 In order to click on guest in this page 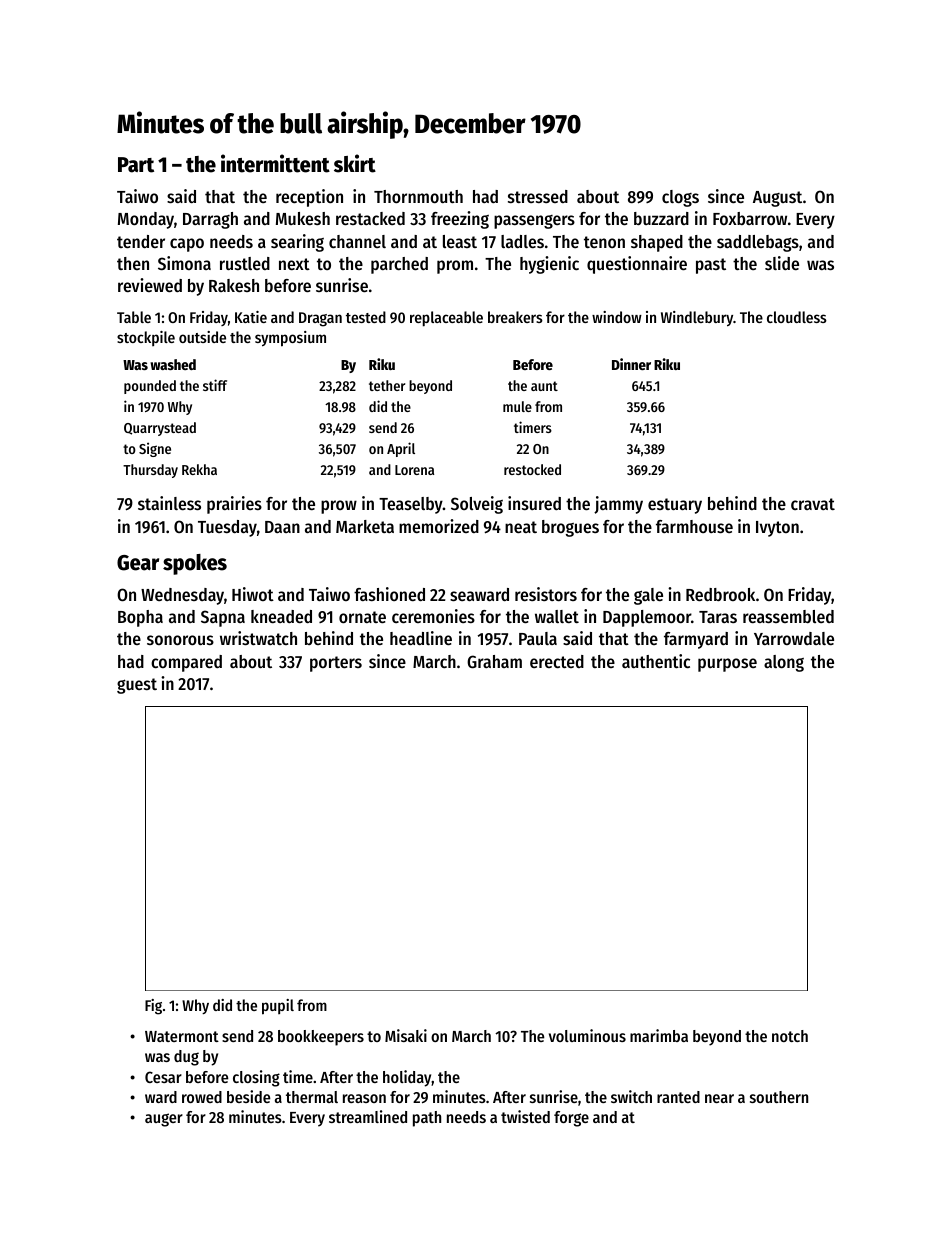, I will do `click(137, 686)`.
